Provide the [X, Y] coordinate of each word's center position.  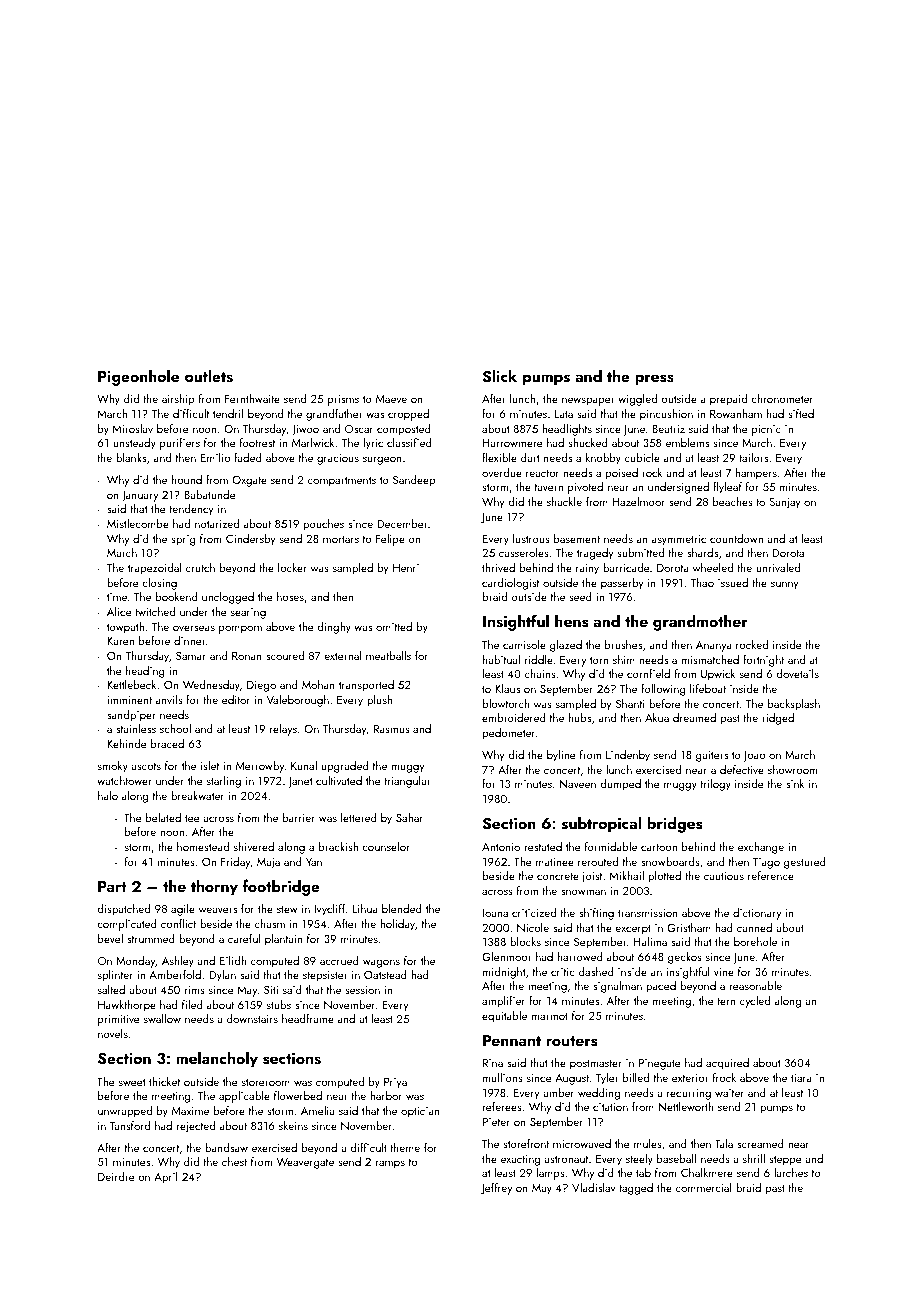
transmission [648, 913]
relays [283, 730]
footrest [257, 442]
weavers [218, 910]
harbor [386, 1095]
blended [402, 908]
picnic [766, 430]
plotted [664, 877]
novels [113, 1033]
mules [648, 1143]
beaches [733, 501]
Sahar [409, 817]
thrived [498, 567]
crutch [200, 567]
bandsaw [226, 1147]
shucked [588, 442]
